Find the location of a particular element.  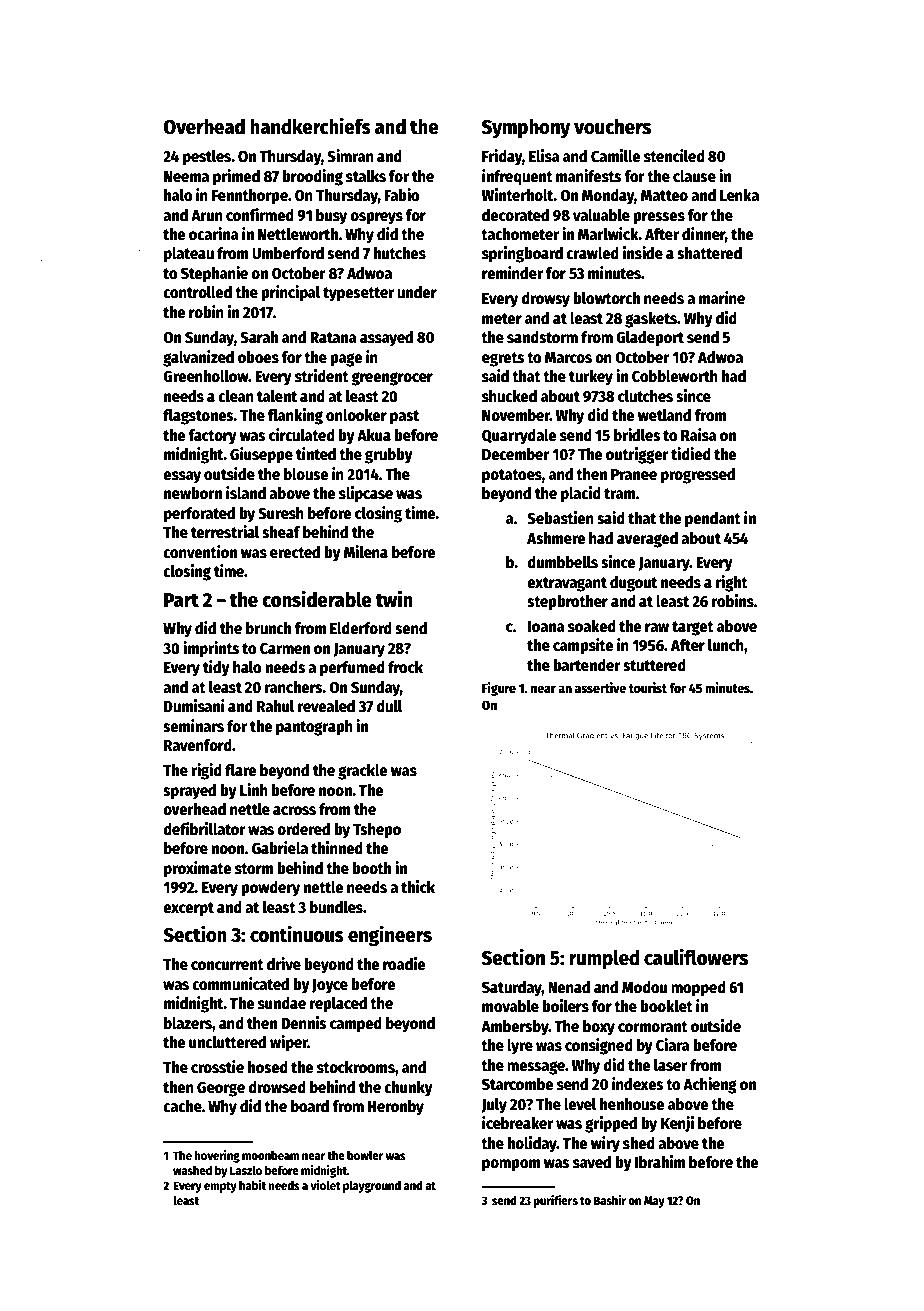

tram is located at coordinates (619, 493).
